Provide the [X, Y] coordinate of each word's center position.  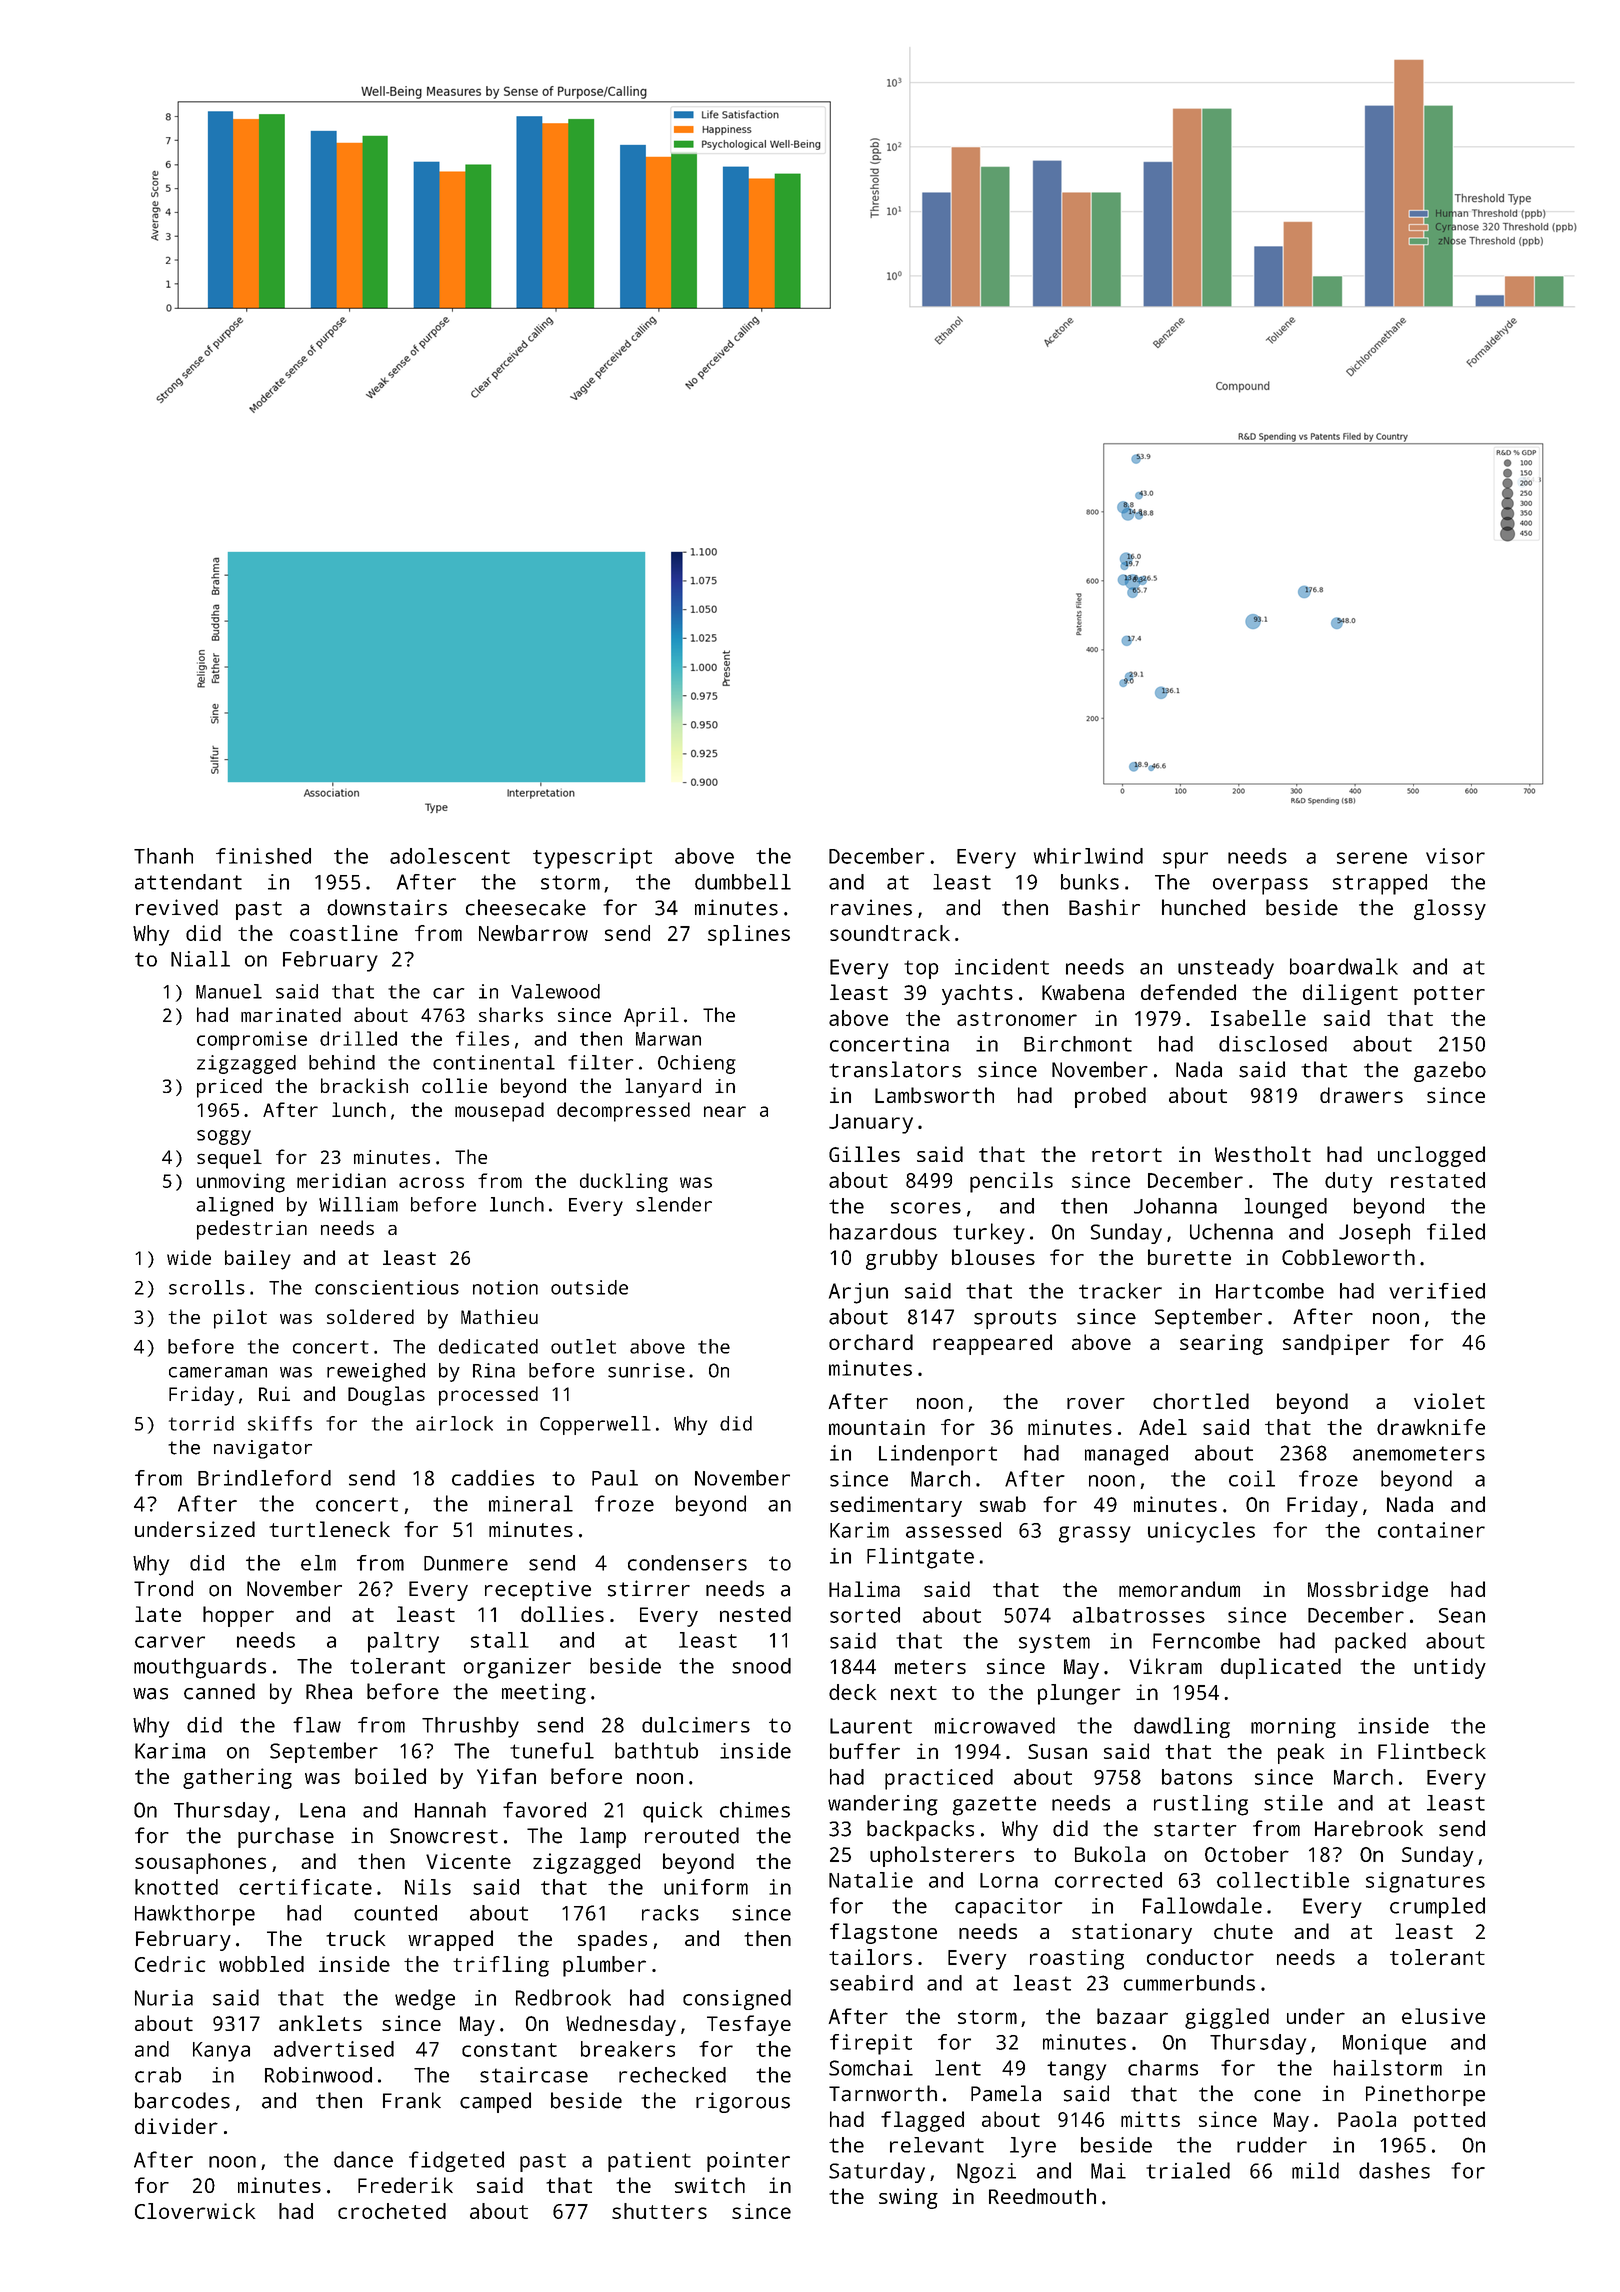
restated [1438, 1180]
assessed [953, 1530]
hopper [238, 1616]
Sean [1462, 1615]
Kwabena [1083, 992]
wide [189, 1257]
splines [749, 935]
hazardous [883, 1231]
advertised [334, 2049]
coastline [344, 933]
